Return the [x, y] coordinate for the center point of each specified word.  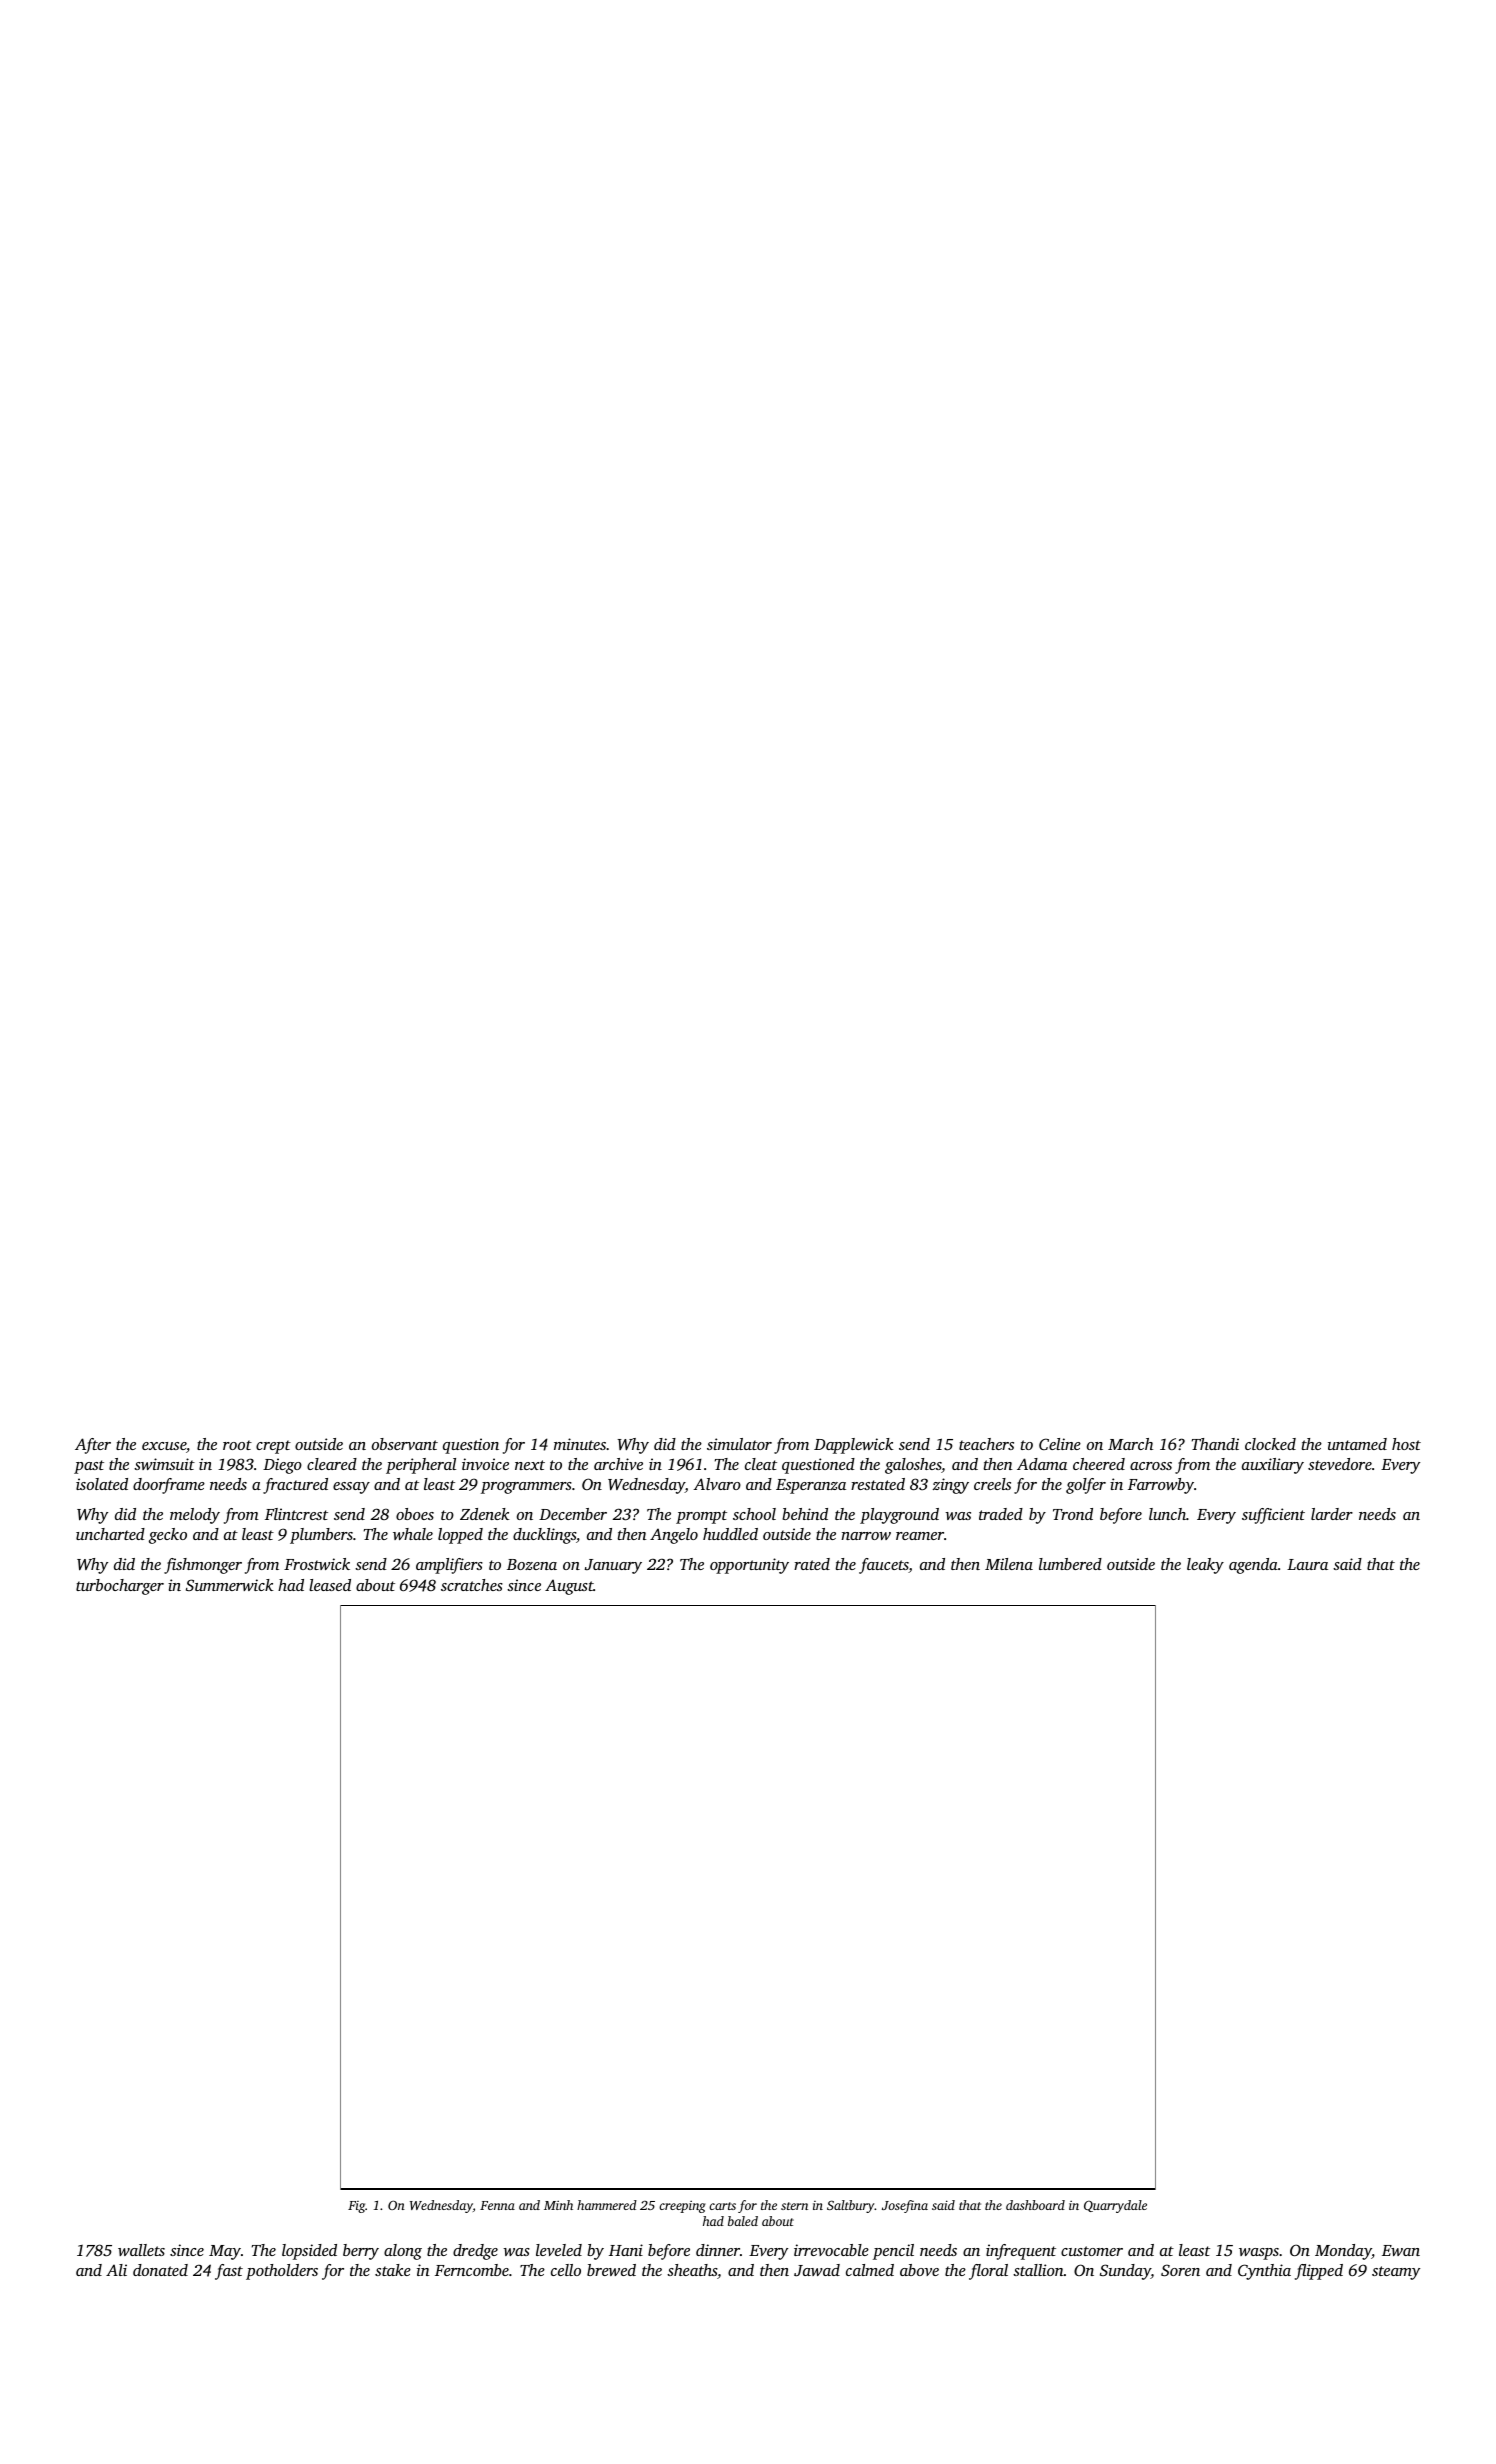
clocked [1270, 1444]
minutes [580, 1444]
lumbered [1070, 1564]
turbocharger [120, 1587]
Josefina [905, 2206]
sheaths [692, 2270]
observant [405, 1444]
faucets [884, 1566]
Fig [356, 2207]
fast [229, 2272]
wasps [1259, 2254]
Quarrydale [1115, 2206]
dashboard [1035, 2205]
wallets [141, 2250]
